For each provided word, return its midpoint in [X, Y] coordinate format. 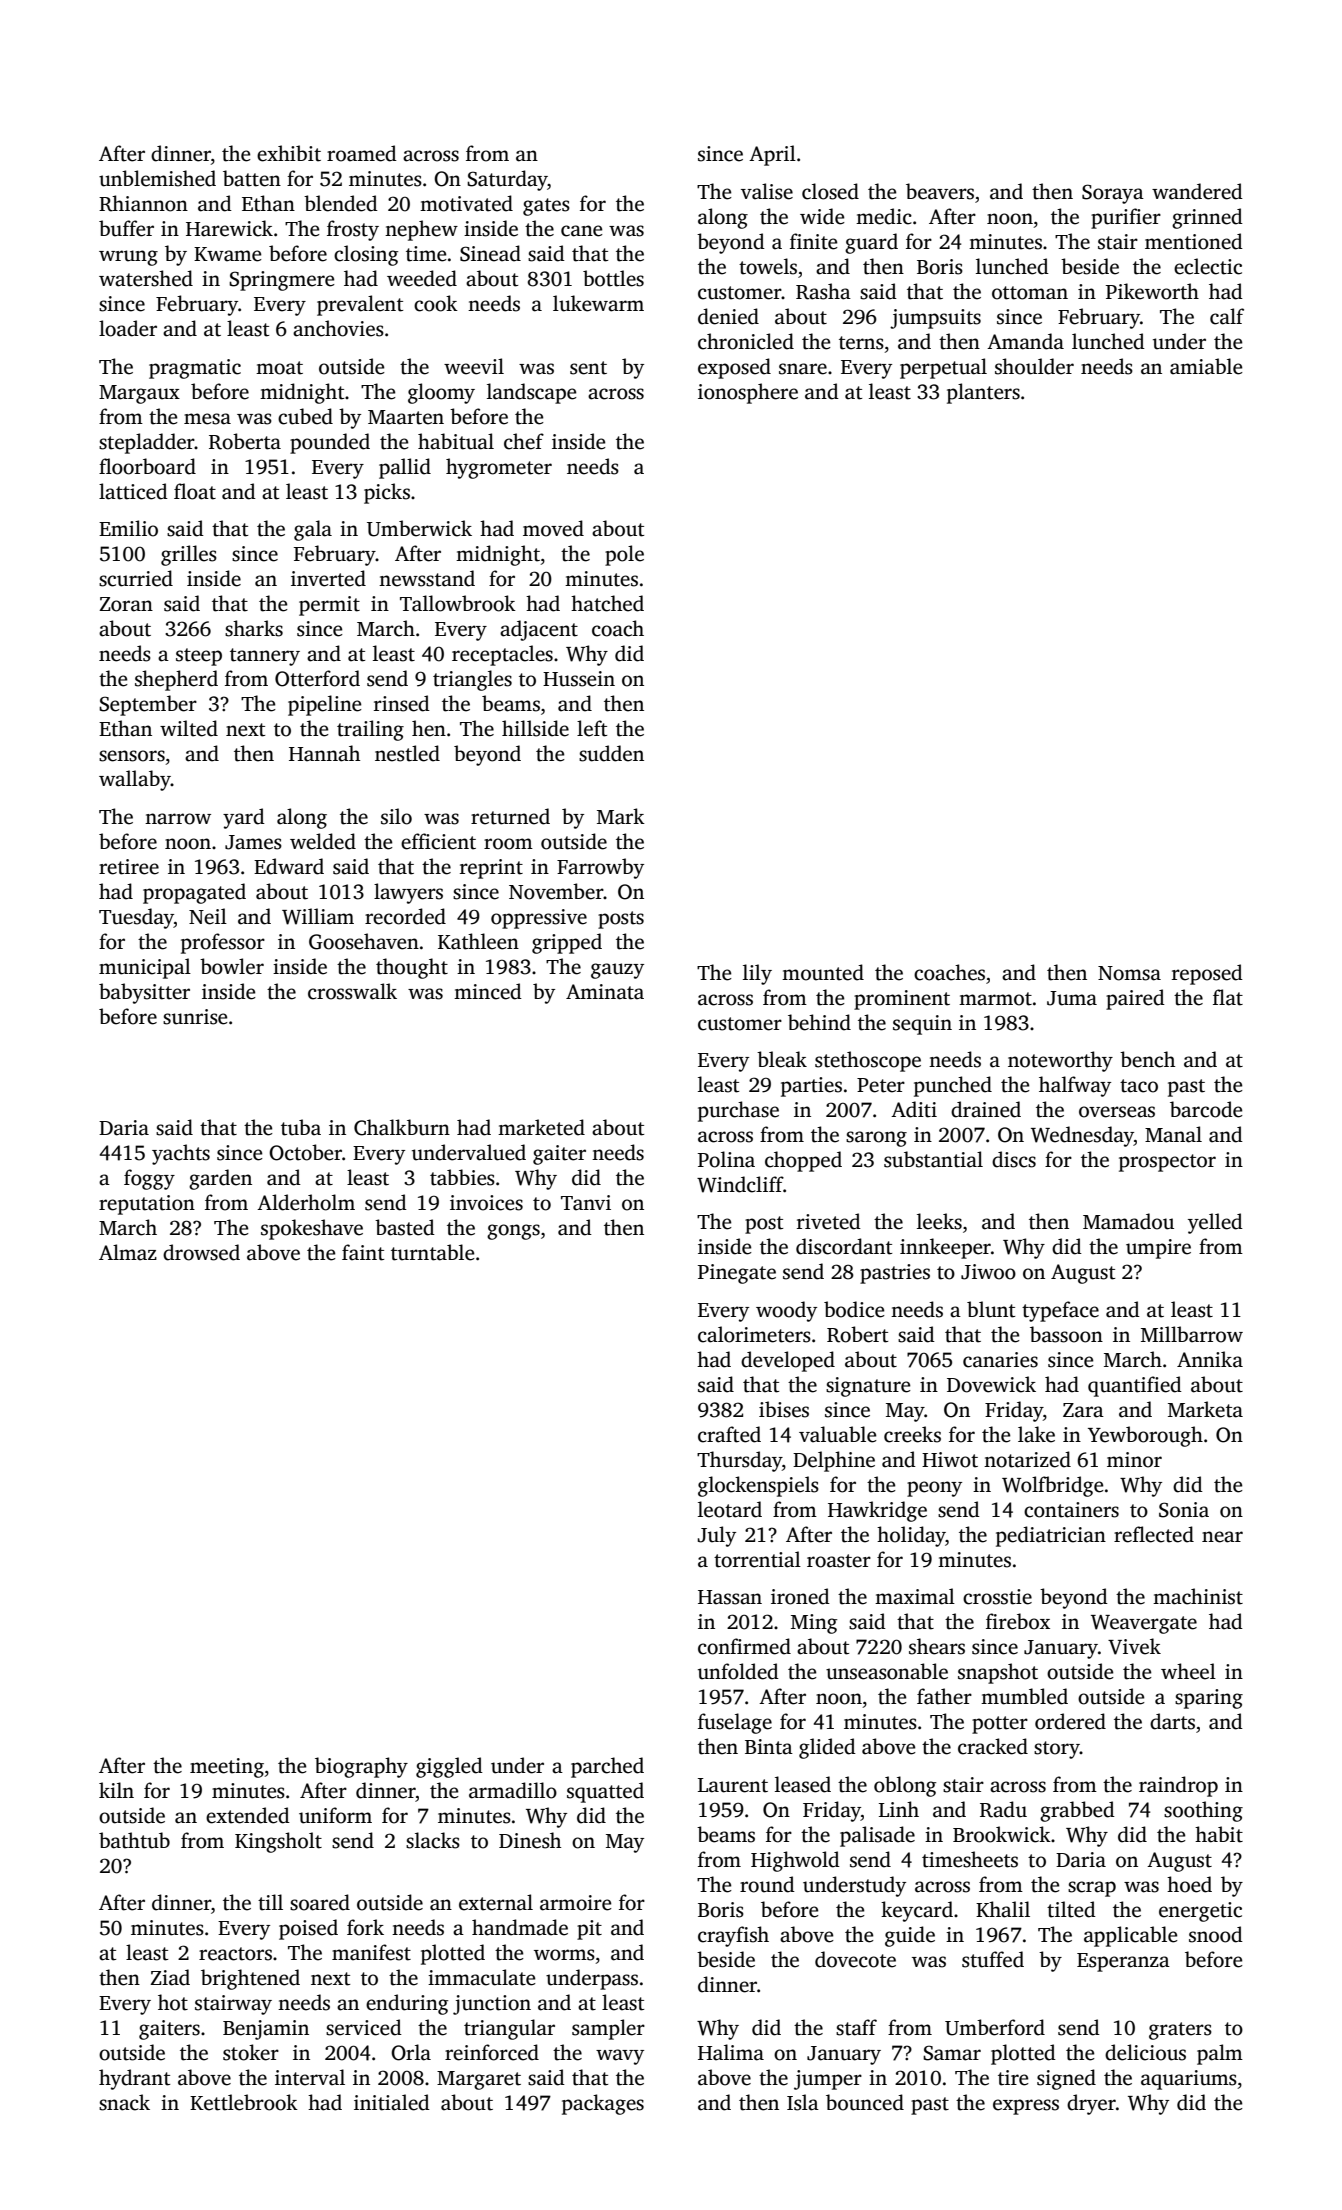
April [772, 155]
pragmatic [195, 369]
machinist [1198, 1596]
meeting [227, 1768]
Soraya [1113, 194]
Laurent [733, 1785]
